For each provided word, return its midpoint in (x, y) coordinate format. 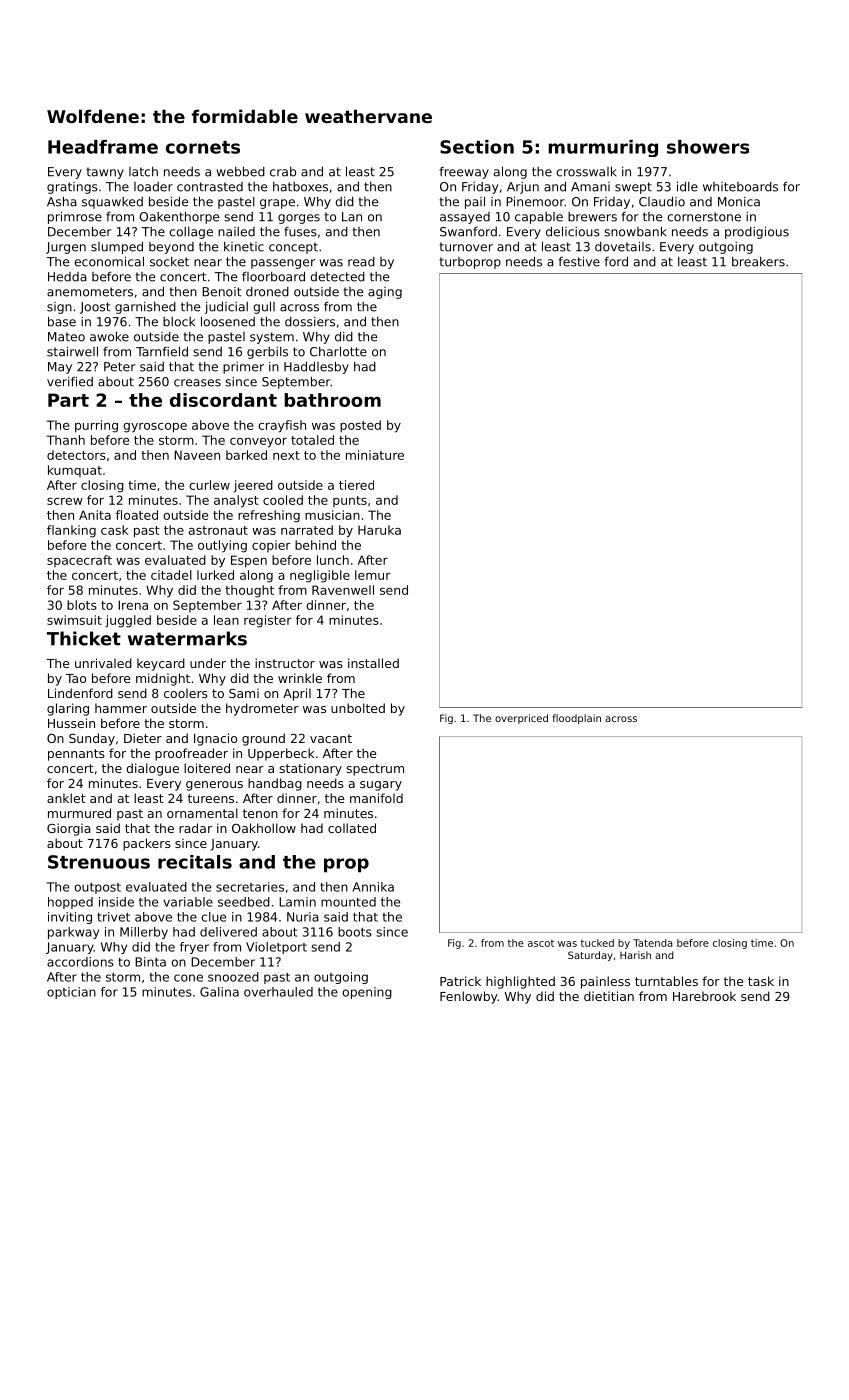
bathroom (333, 400)
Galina (219, 992)
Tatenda (653, 943)
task (761, 981)
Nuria (303, 917)
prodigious (757, 232)
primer (243, 368)
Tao (76, 678)
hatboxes (300, 187)
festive (579, 261)
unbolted (358, 708)
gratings (72, 188)
